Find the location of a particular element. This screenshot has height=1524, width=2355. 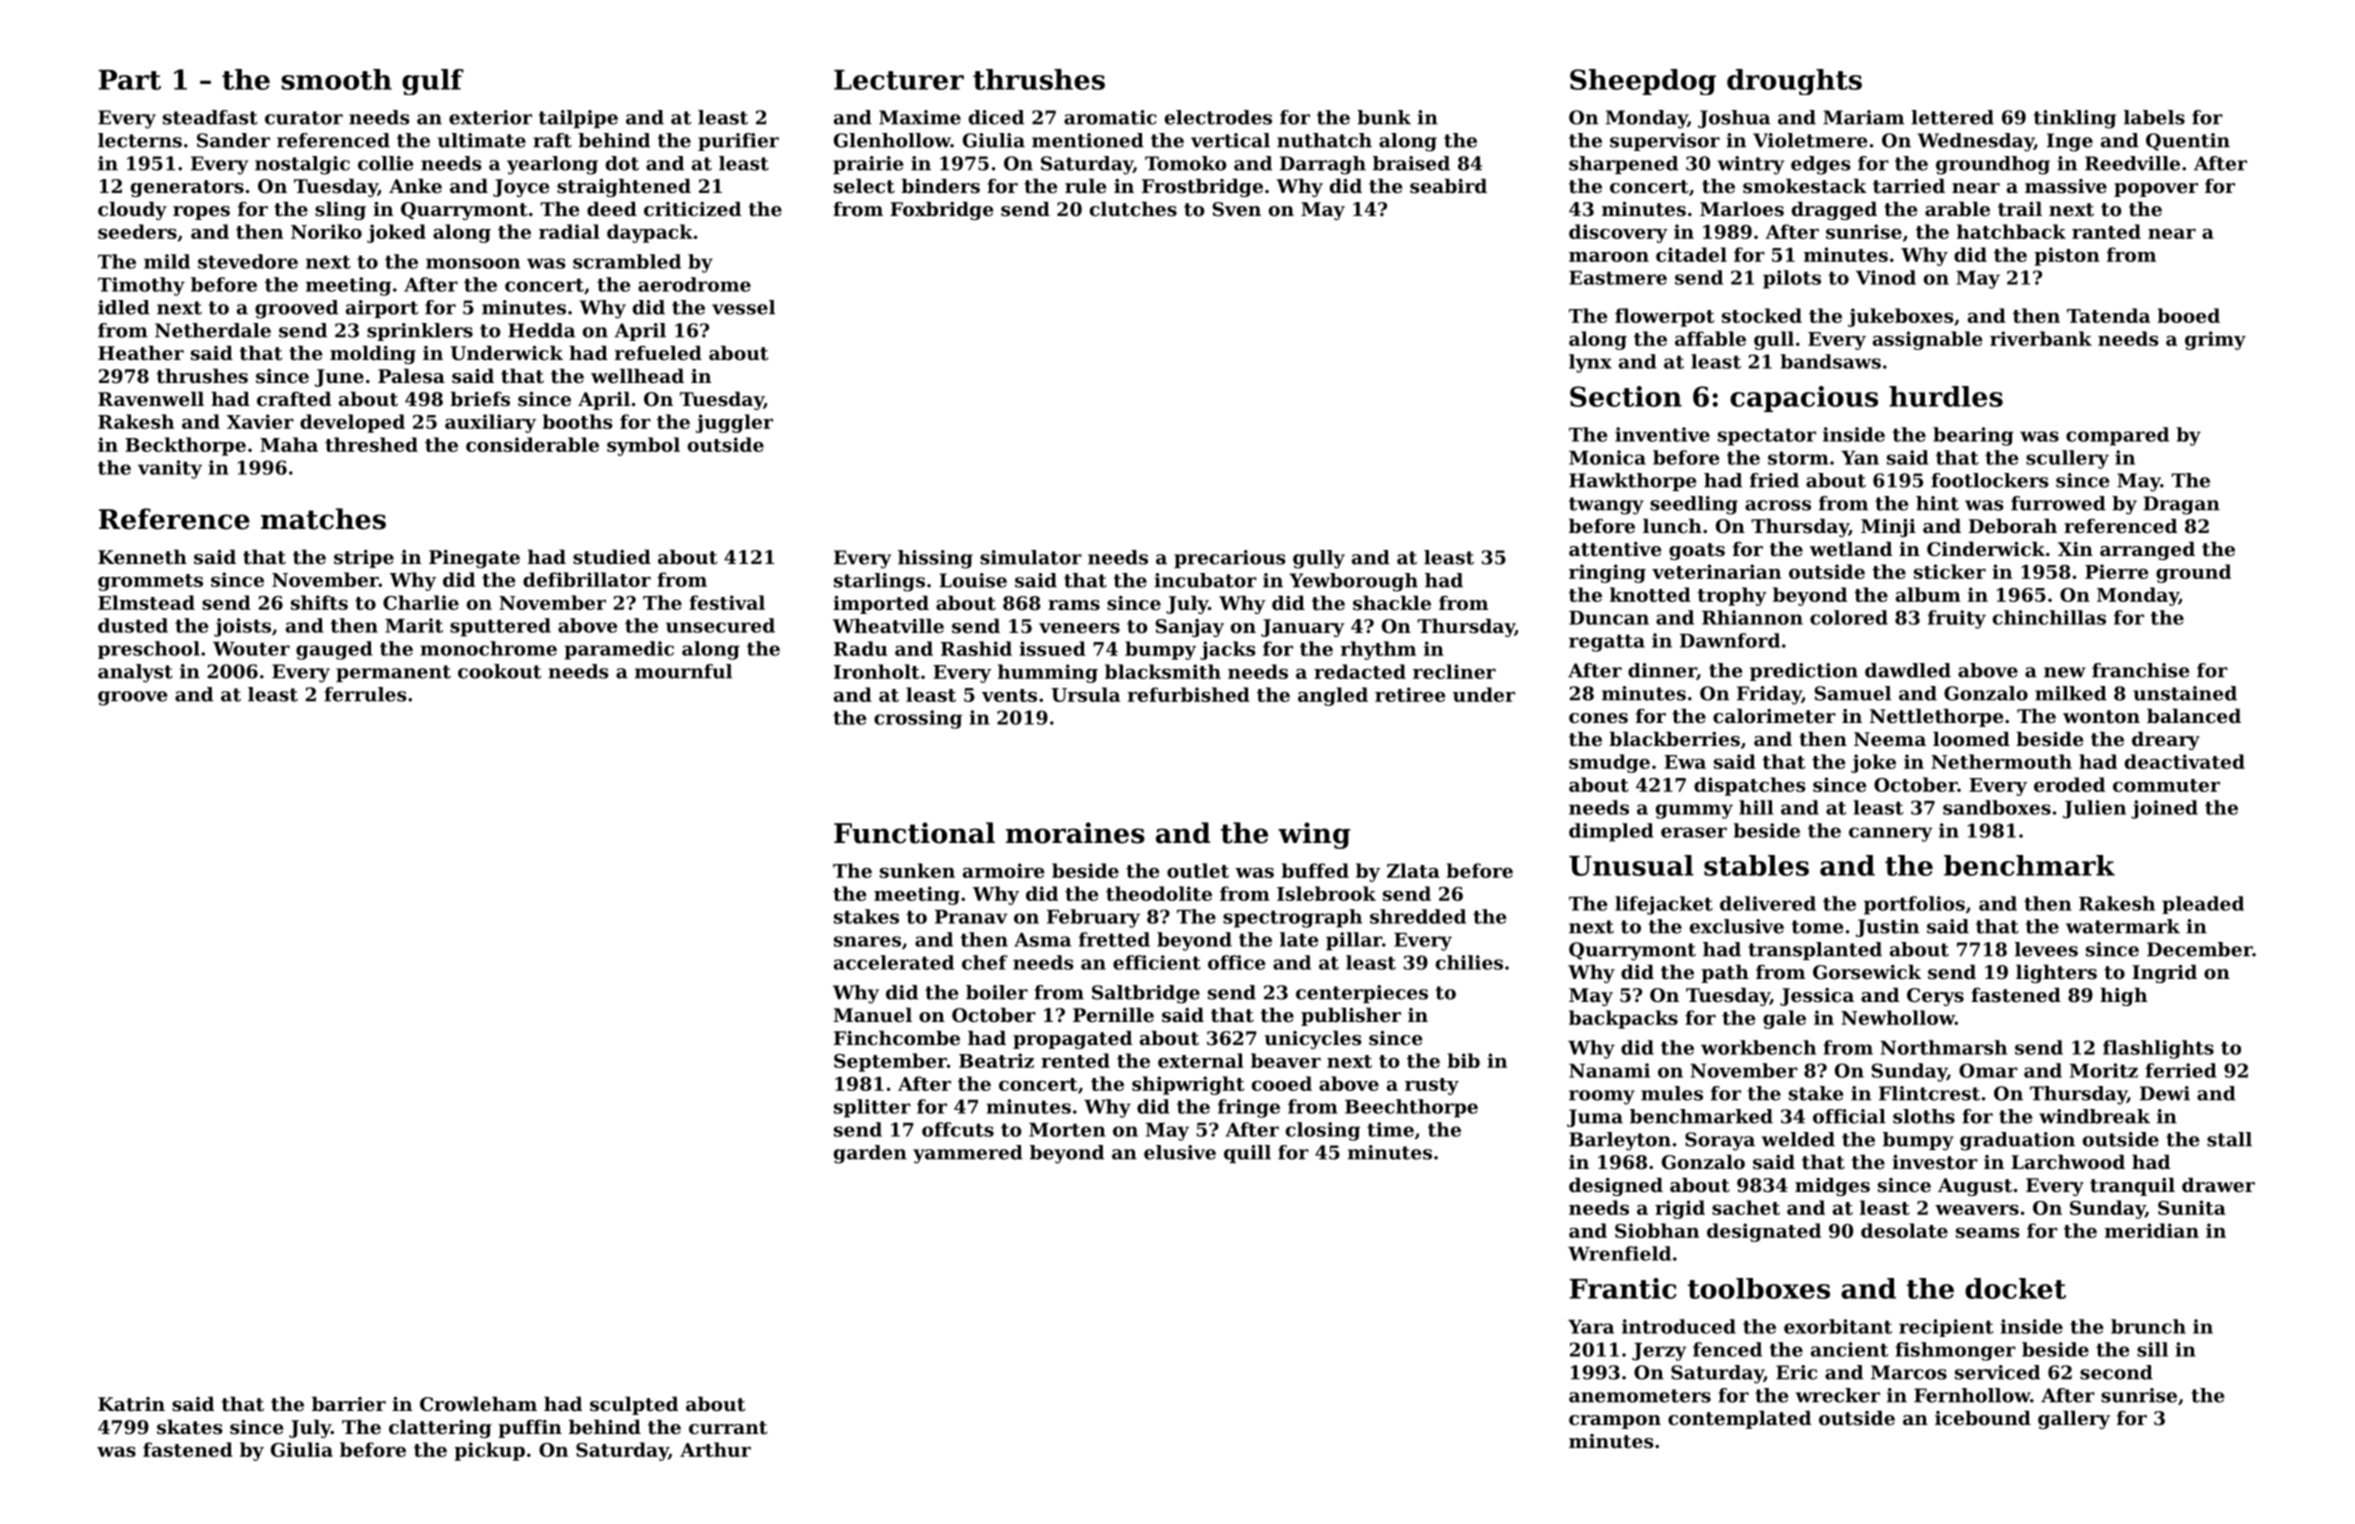

June is located at coordinates (339, 378).
